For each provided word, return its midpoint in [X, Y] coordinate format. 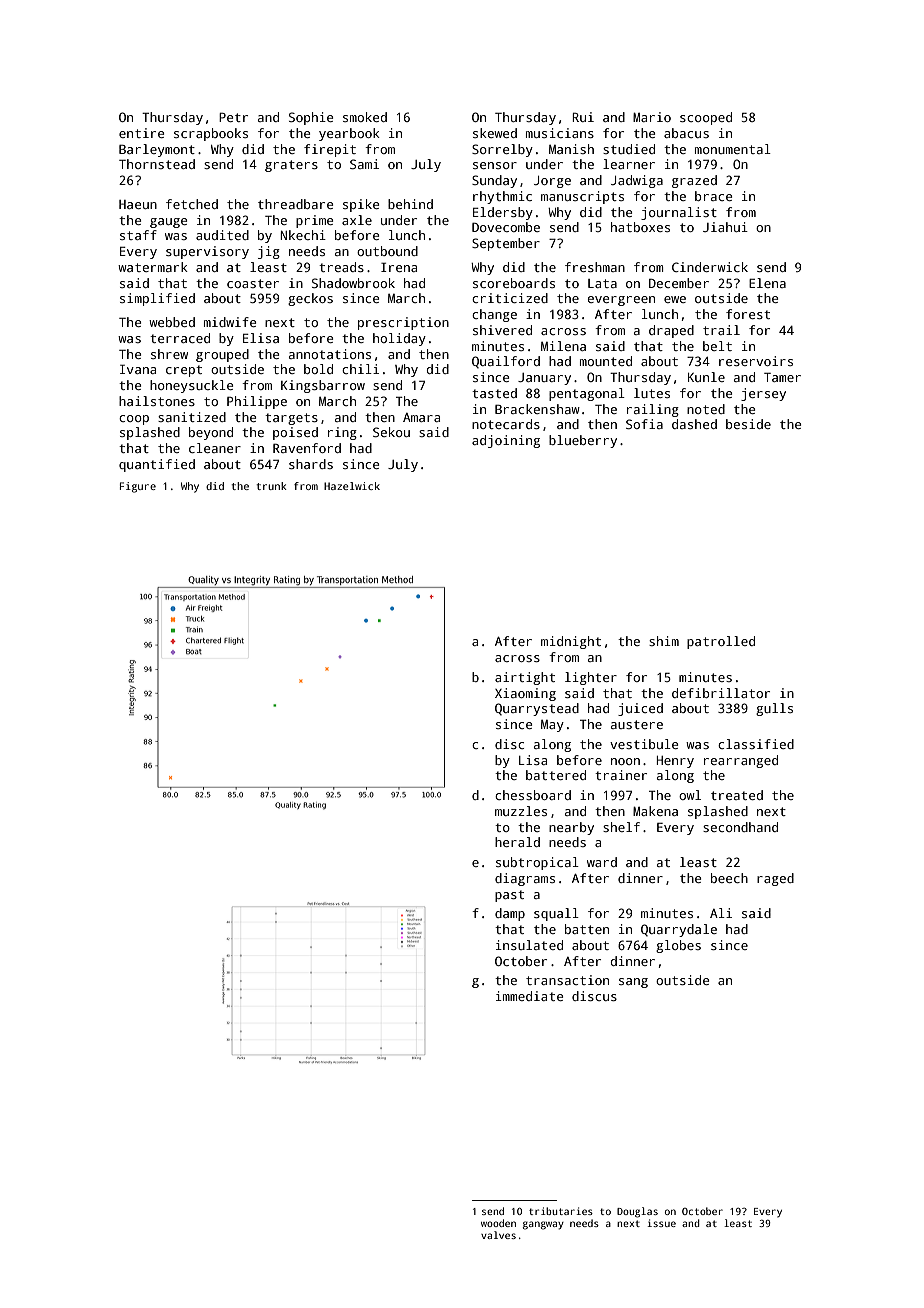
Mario [652, 117]
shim [664, 641]
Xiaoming [525, 694]
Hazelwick [352, 486]
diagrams [525, 879]
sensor [495, 165]
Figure [138, 487]
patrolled [721, 642]
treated [737, 795]
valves [498, 1235]
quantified [157, 465]
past [509, 896]
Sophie [311, 118]
